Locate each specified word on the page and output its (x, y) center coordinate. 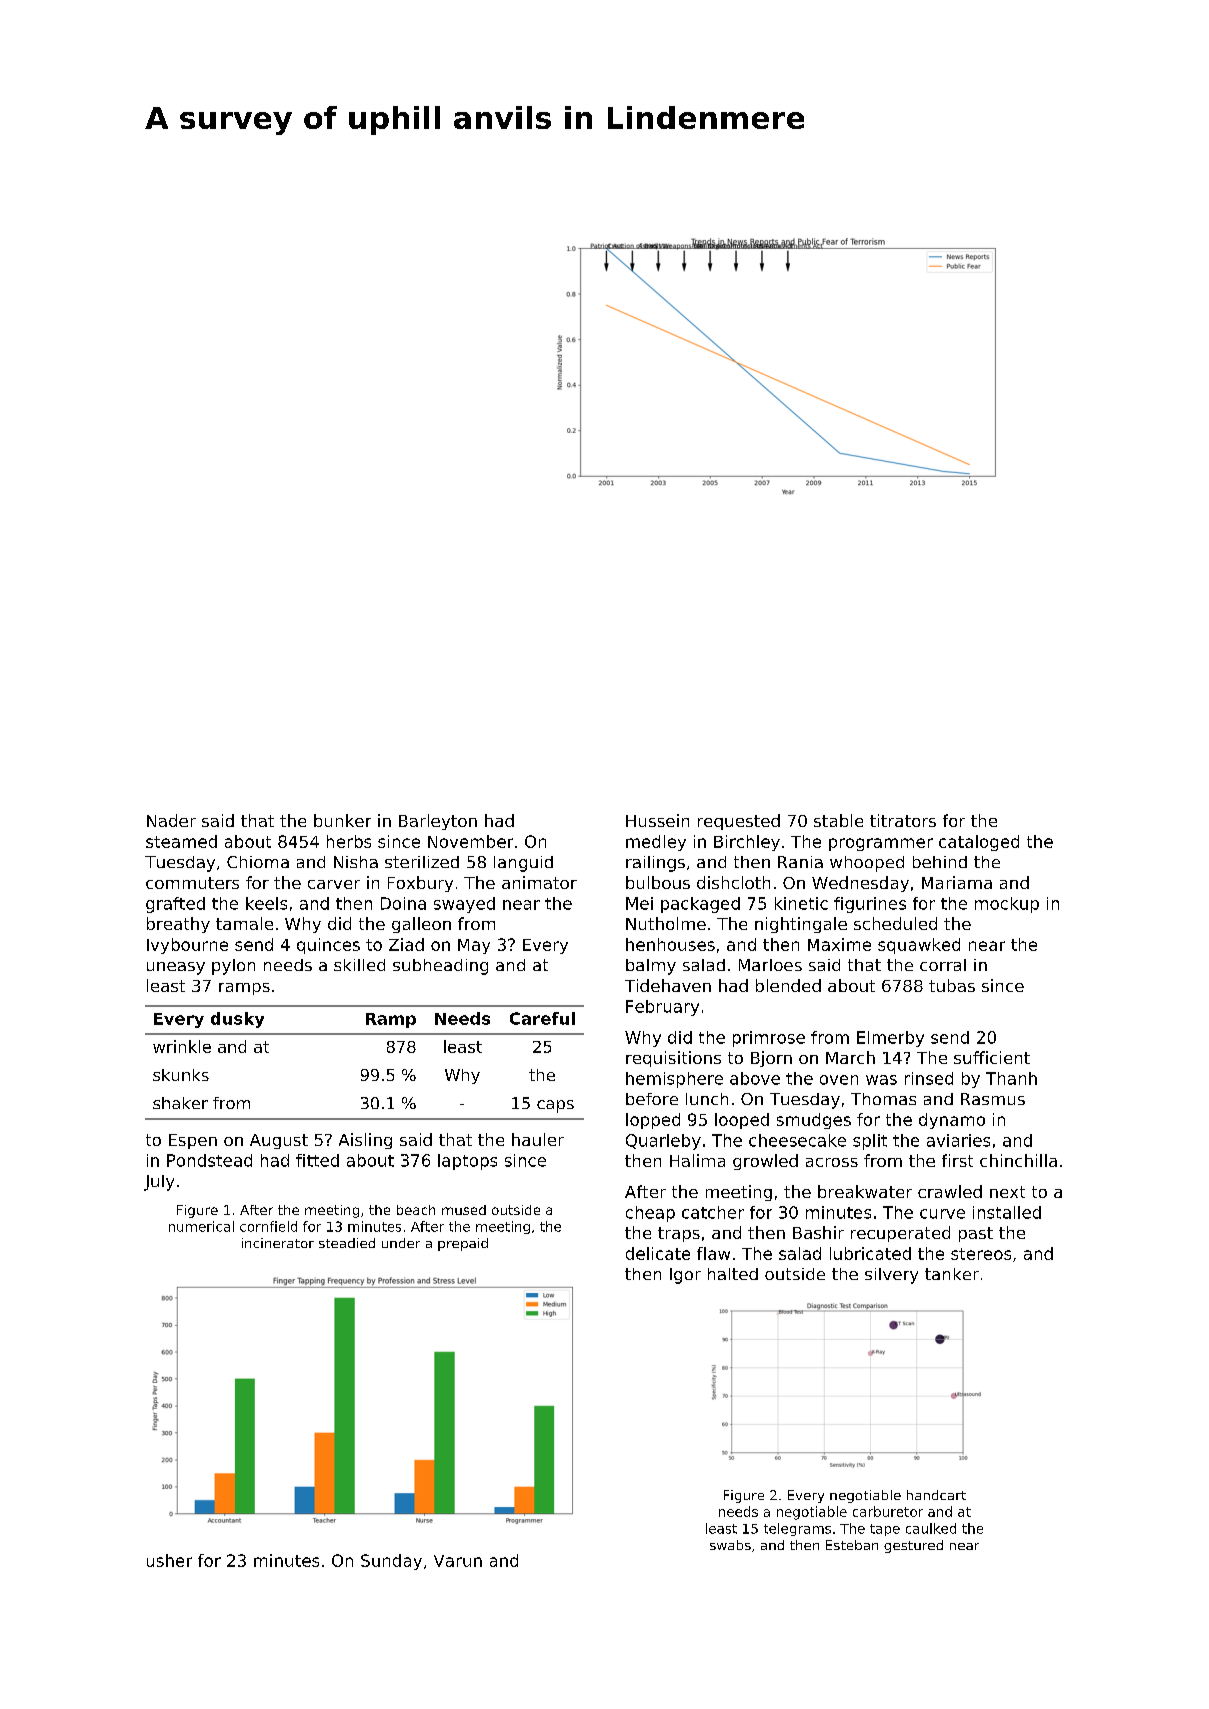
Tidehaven (668, 985)
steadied (347, 1243)
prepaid (463, 1244)
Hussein (657, 820)
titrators (903, 820)
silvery (891, 1276)
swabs (730, 1545)
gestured (913, 1546)
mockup (1007, 905)
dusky (237, 1020)
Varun (458, 1561)
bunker (342, 820)
